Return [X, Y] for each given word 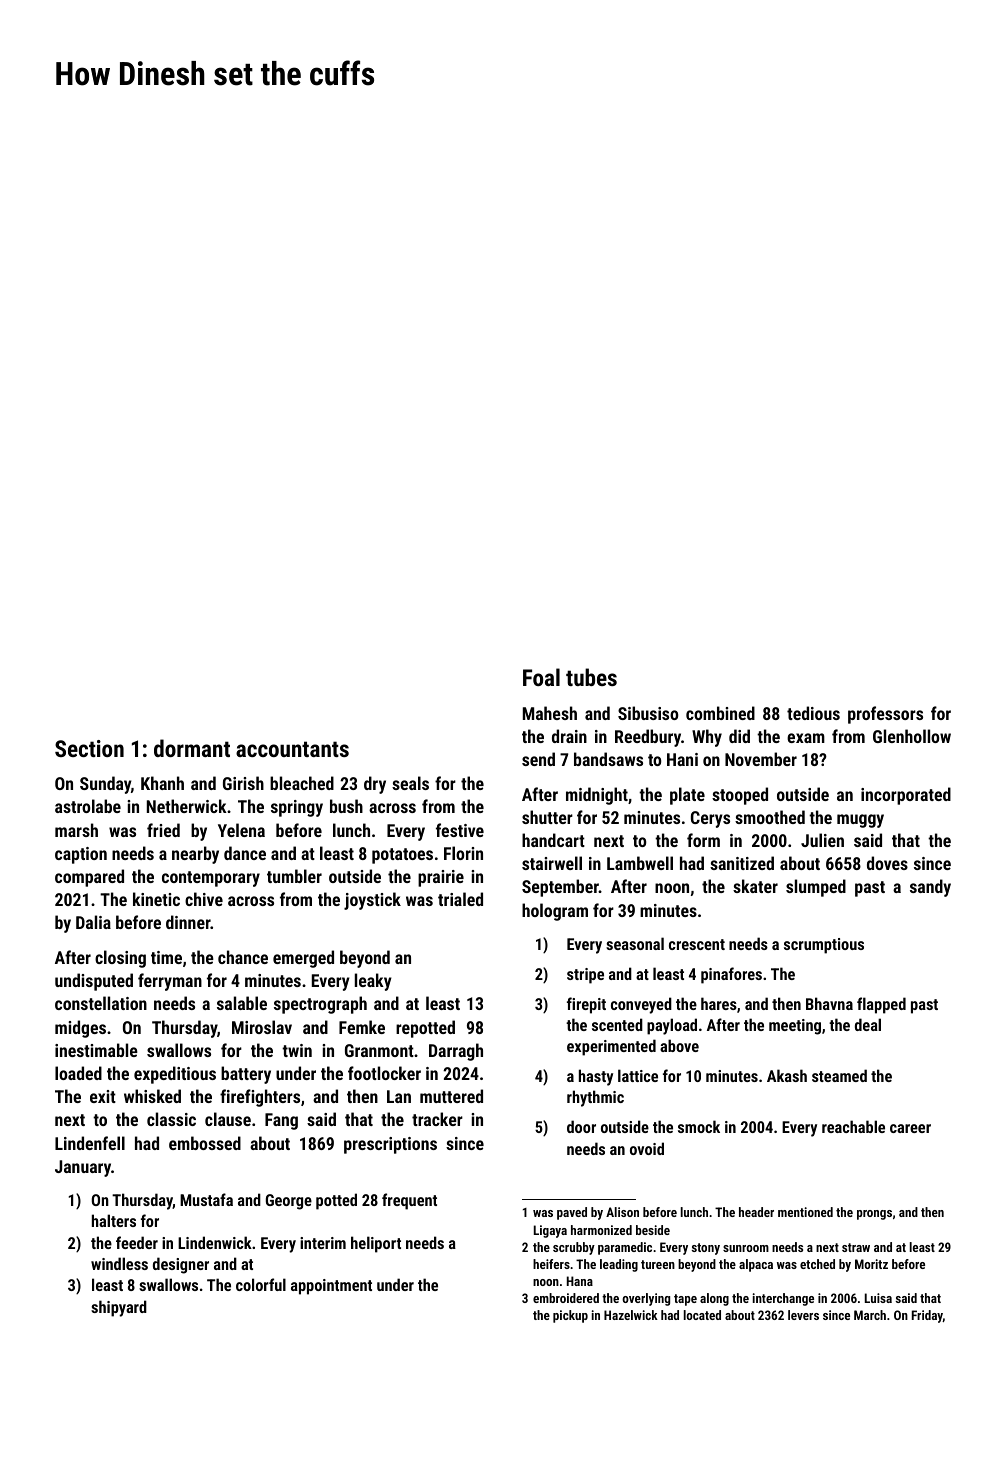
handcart [553, 840]
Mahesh [550, 713]
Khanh [162, 783]
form [703, 840]
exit [103, 1096]
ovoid [647, 1148]
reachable [853, 1126]
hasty [596, 1077]
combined [720, 713]
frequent [409, 1201]
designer [181, 1265]
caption [81, 855]
